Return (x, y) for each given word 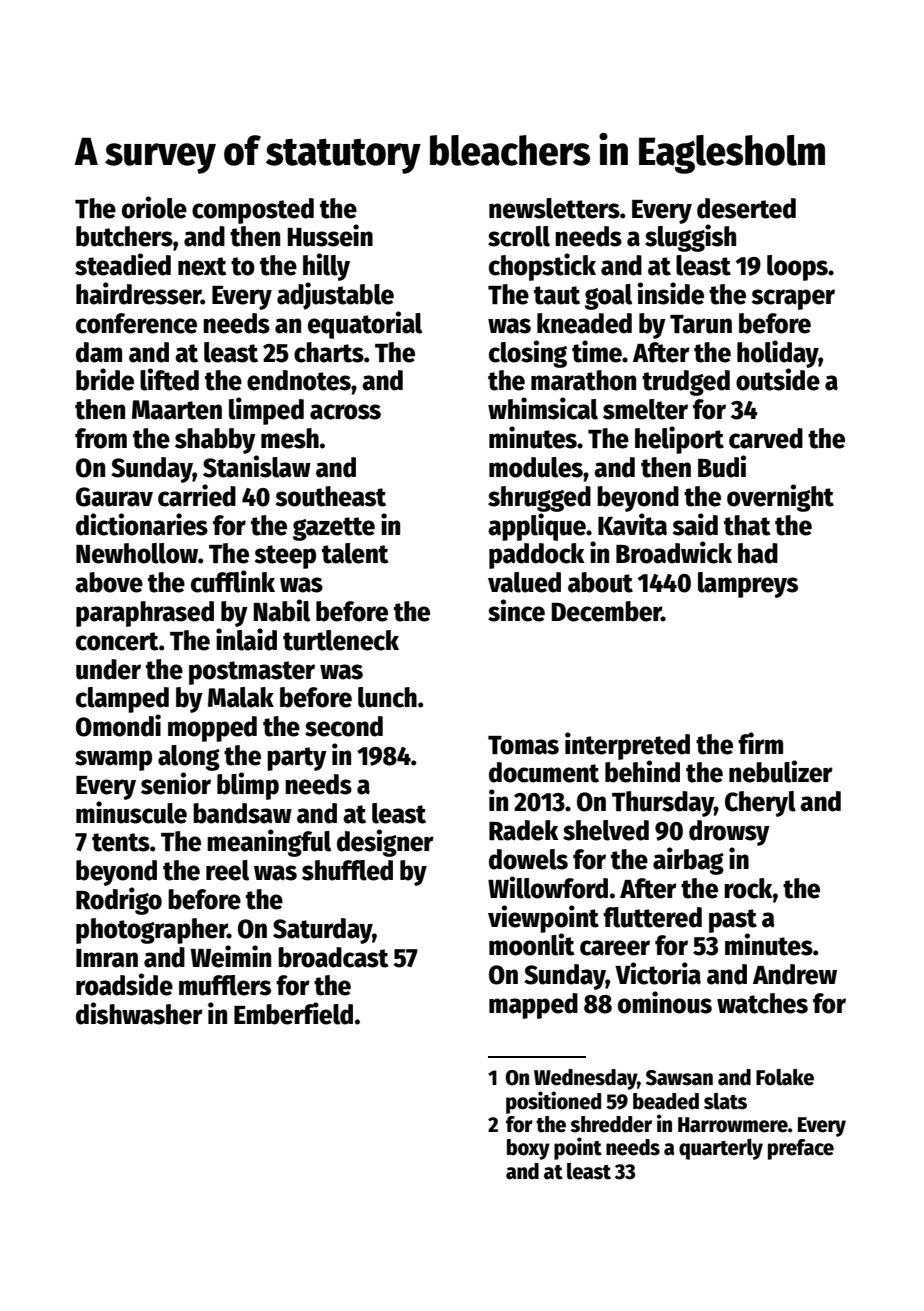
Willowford (548, 887)
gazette (334, 529)
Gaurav (114, 497)
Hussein (330, 235)
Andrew (795, 974)
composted (253, 211)
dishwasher (139, 1013)
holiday (778, 354)
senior (176, 783)
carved (766, 438)
